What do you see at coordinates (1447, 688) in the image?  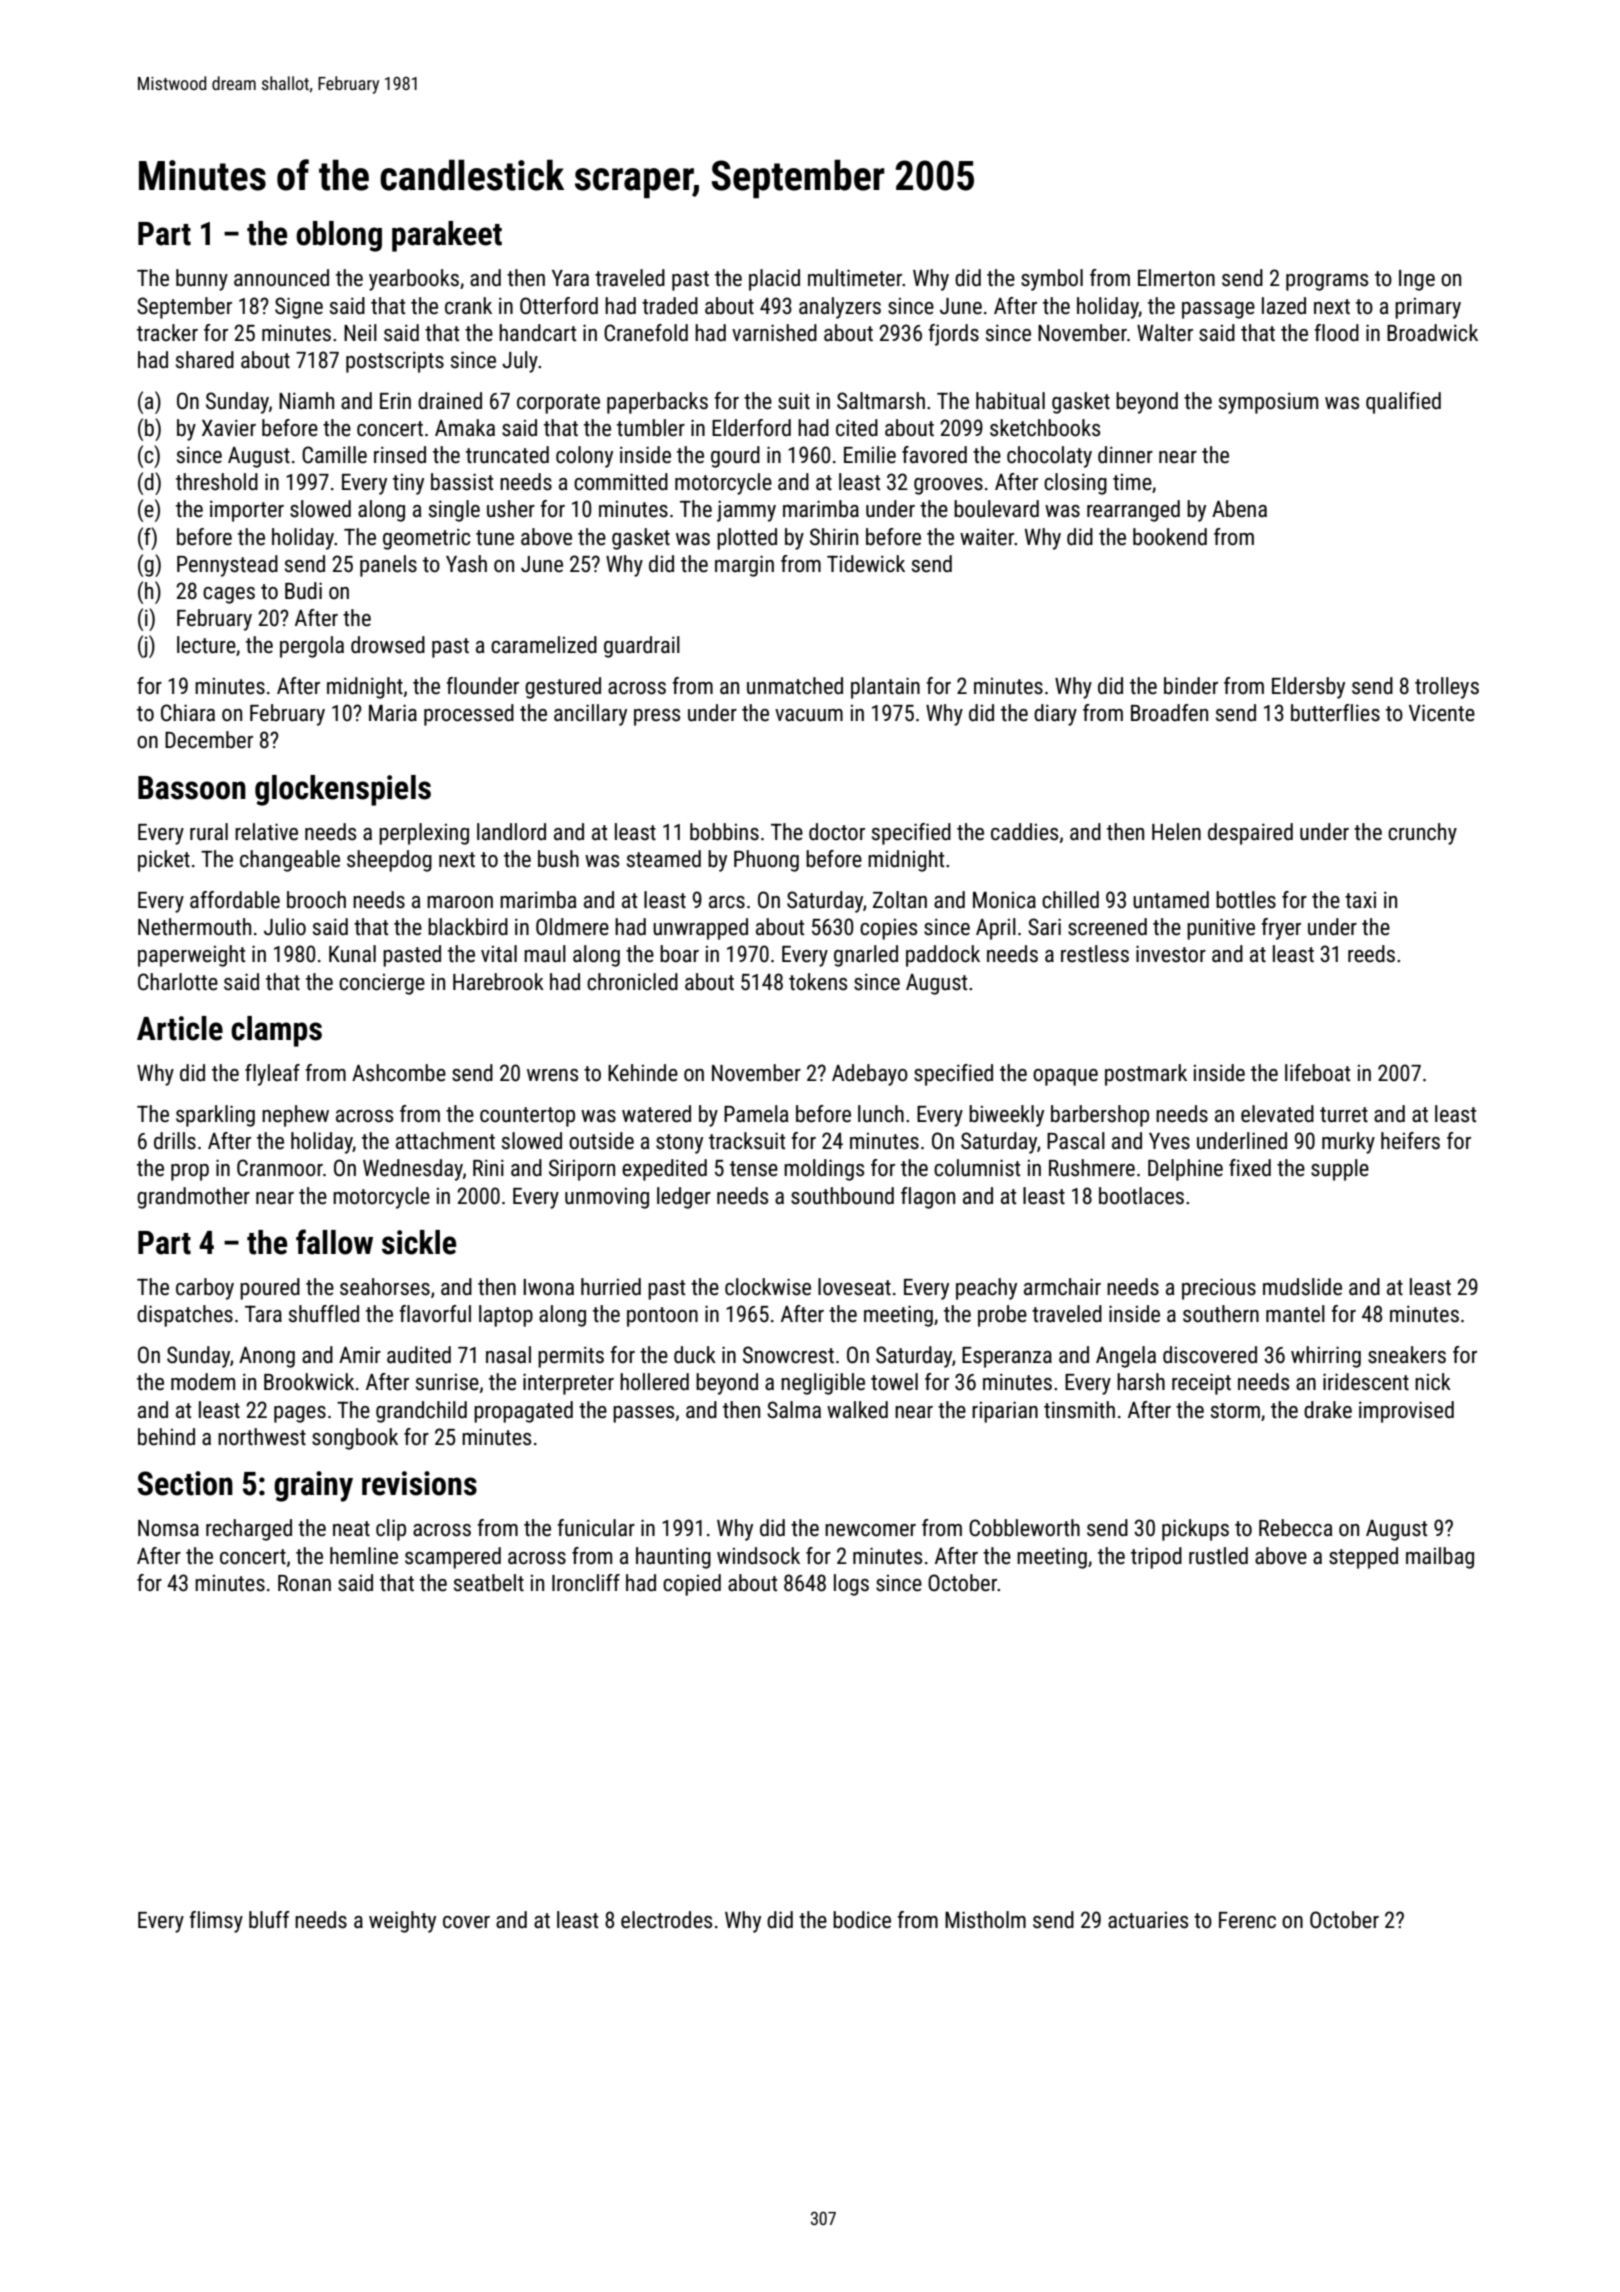 I see `trolleys` at bounding box center [1447, 688].
